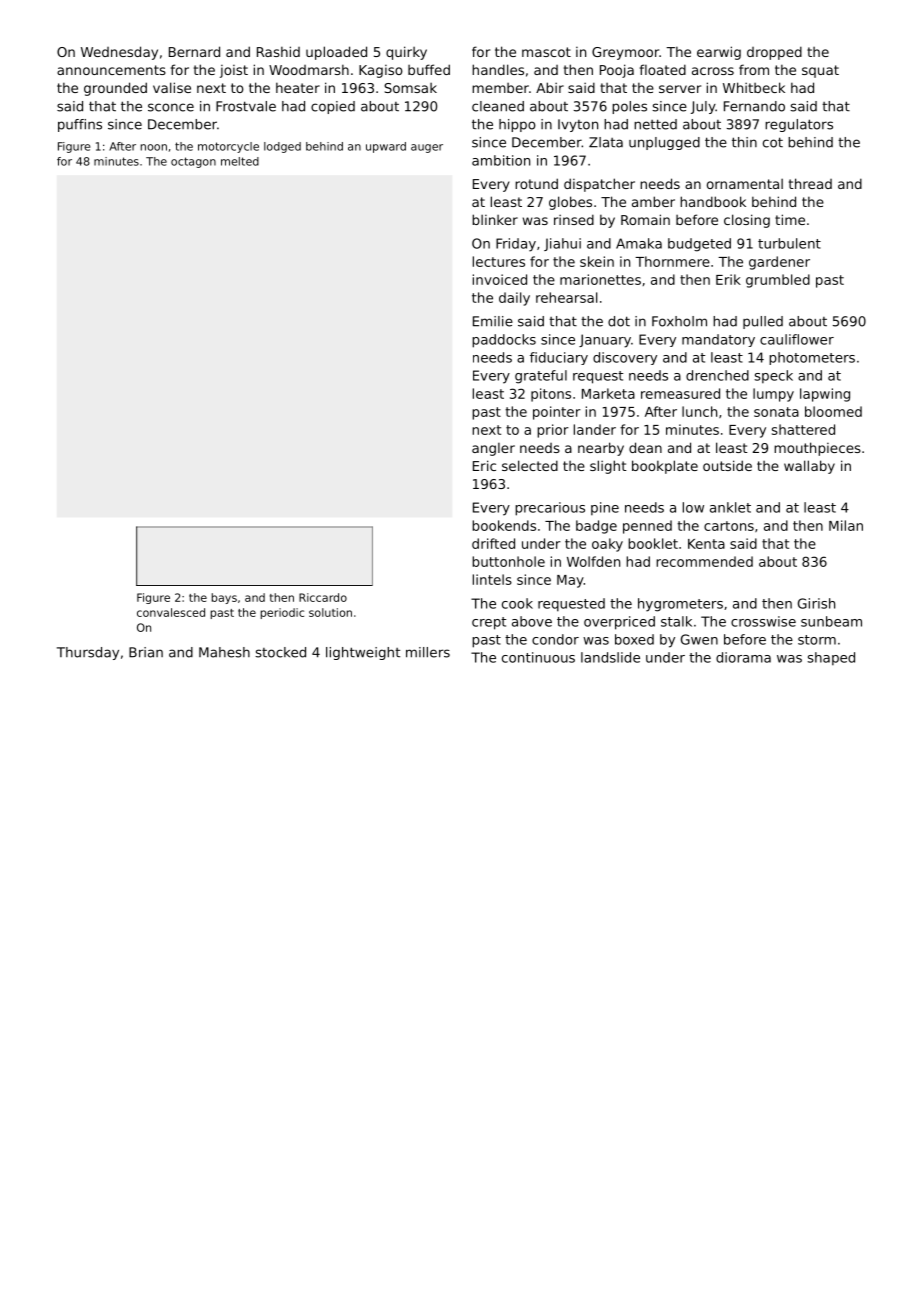  Describe the element at coordinates (541, 377) in the image. I see `grateful` at that location.
